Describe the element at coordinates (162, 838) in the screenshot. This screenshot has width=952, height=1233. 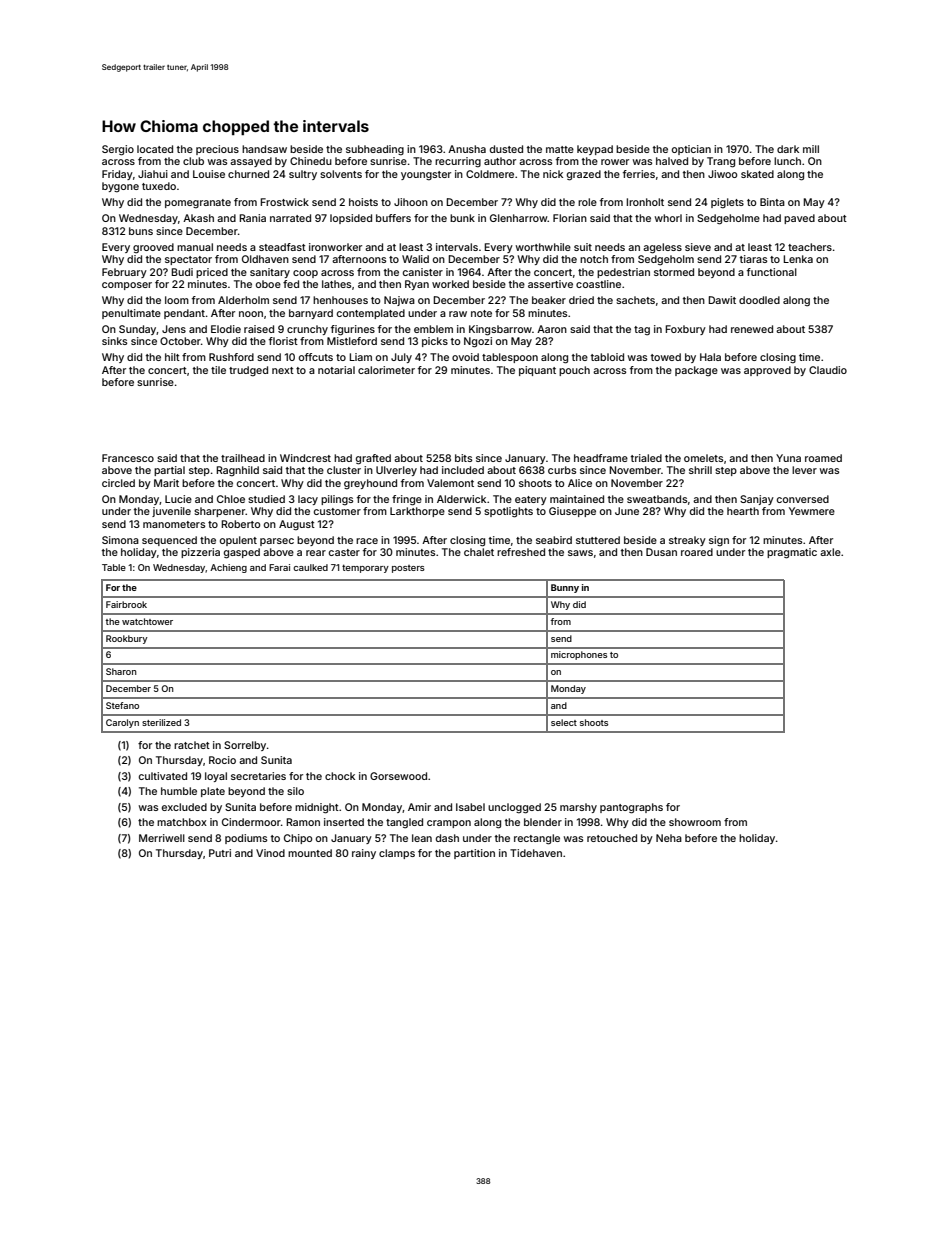
I see `Merriwell` at that location.
